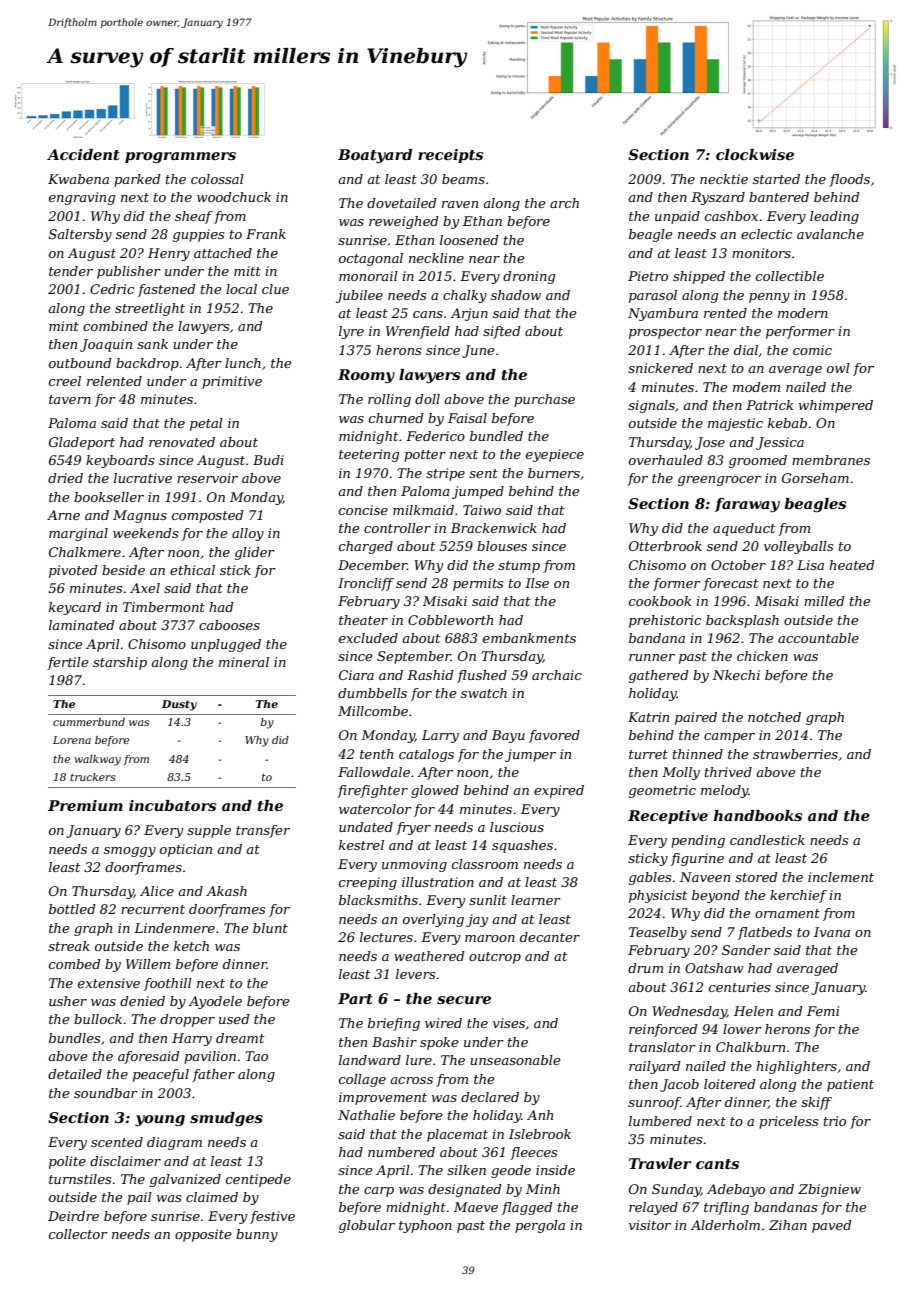  What do you see at coordinates (654, 1103) in the screenshot?
I see `sunroof` at bounding box center [654, 1103].
